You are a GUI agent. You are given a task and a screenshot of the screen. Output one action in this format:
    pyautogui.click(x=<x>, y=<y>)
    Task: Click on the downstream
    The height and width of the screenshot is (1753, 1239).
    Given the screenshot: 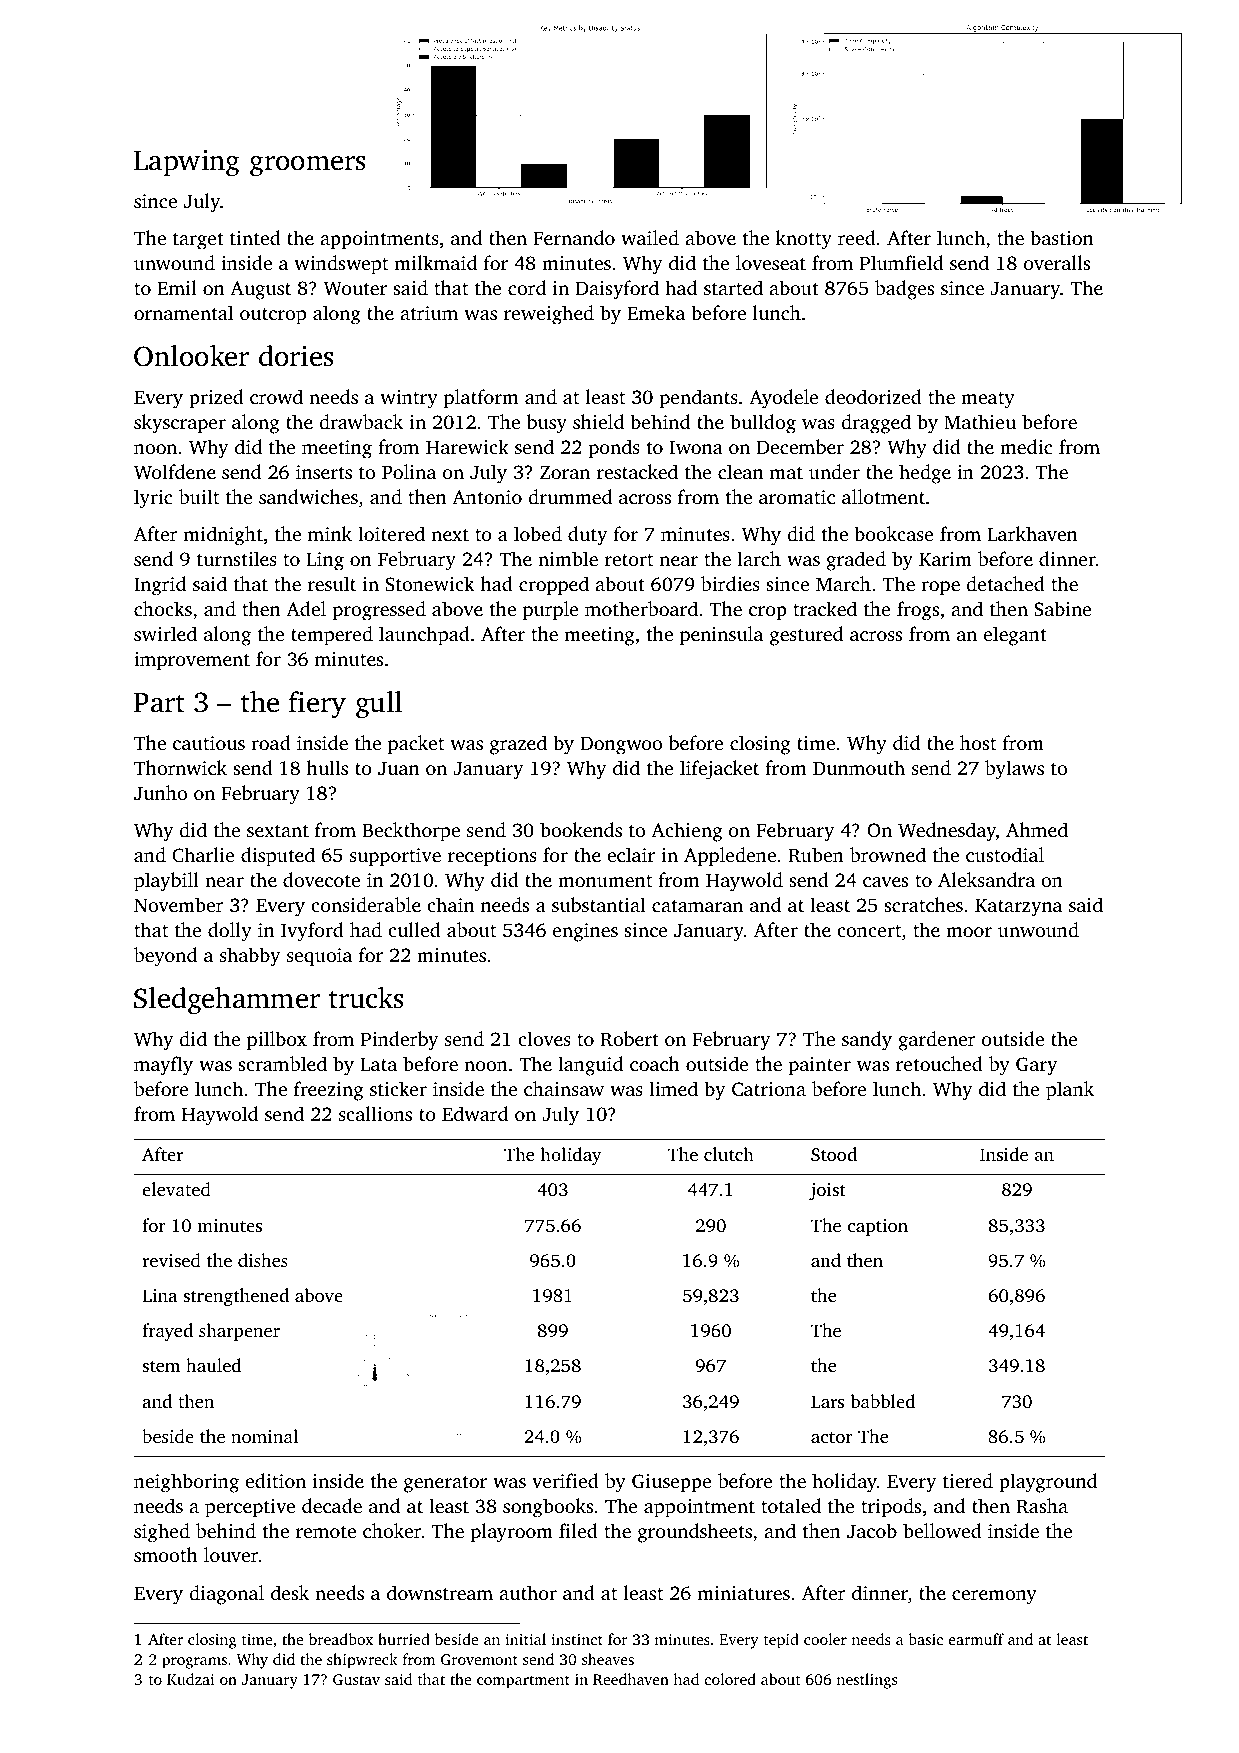 What is the action you would take?
    pyautogui.click(x=440, y=1592)
